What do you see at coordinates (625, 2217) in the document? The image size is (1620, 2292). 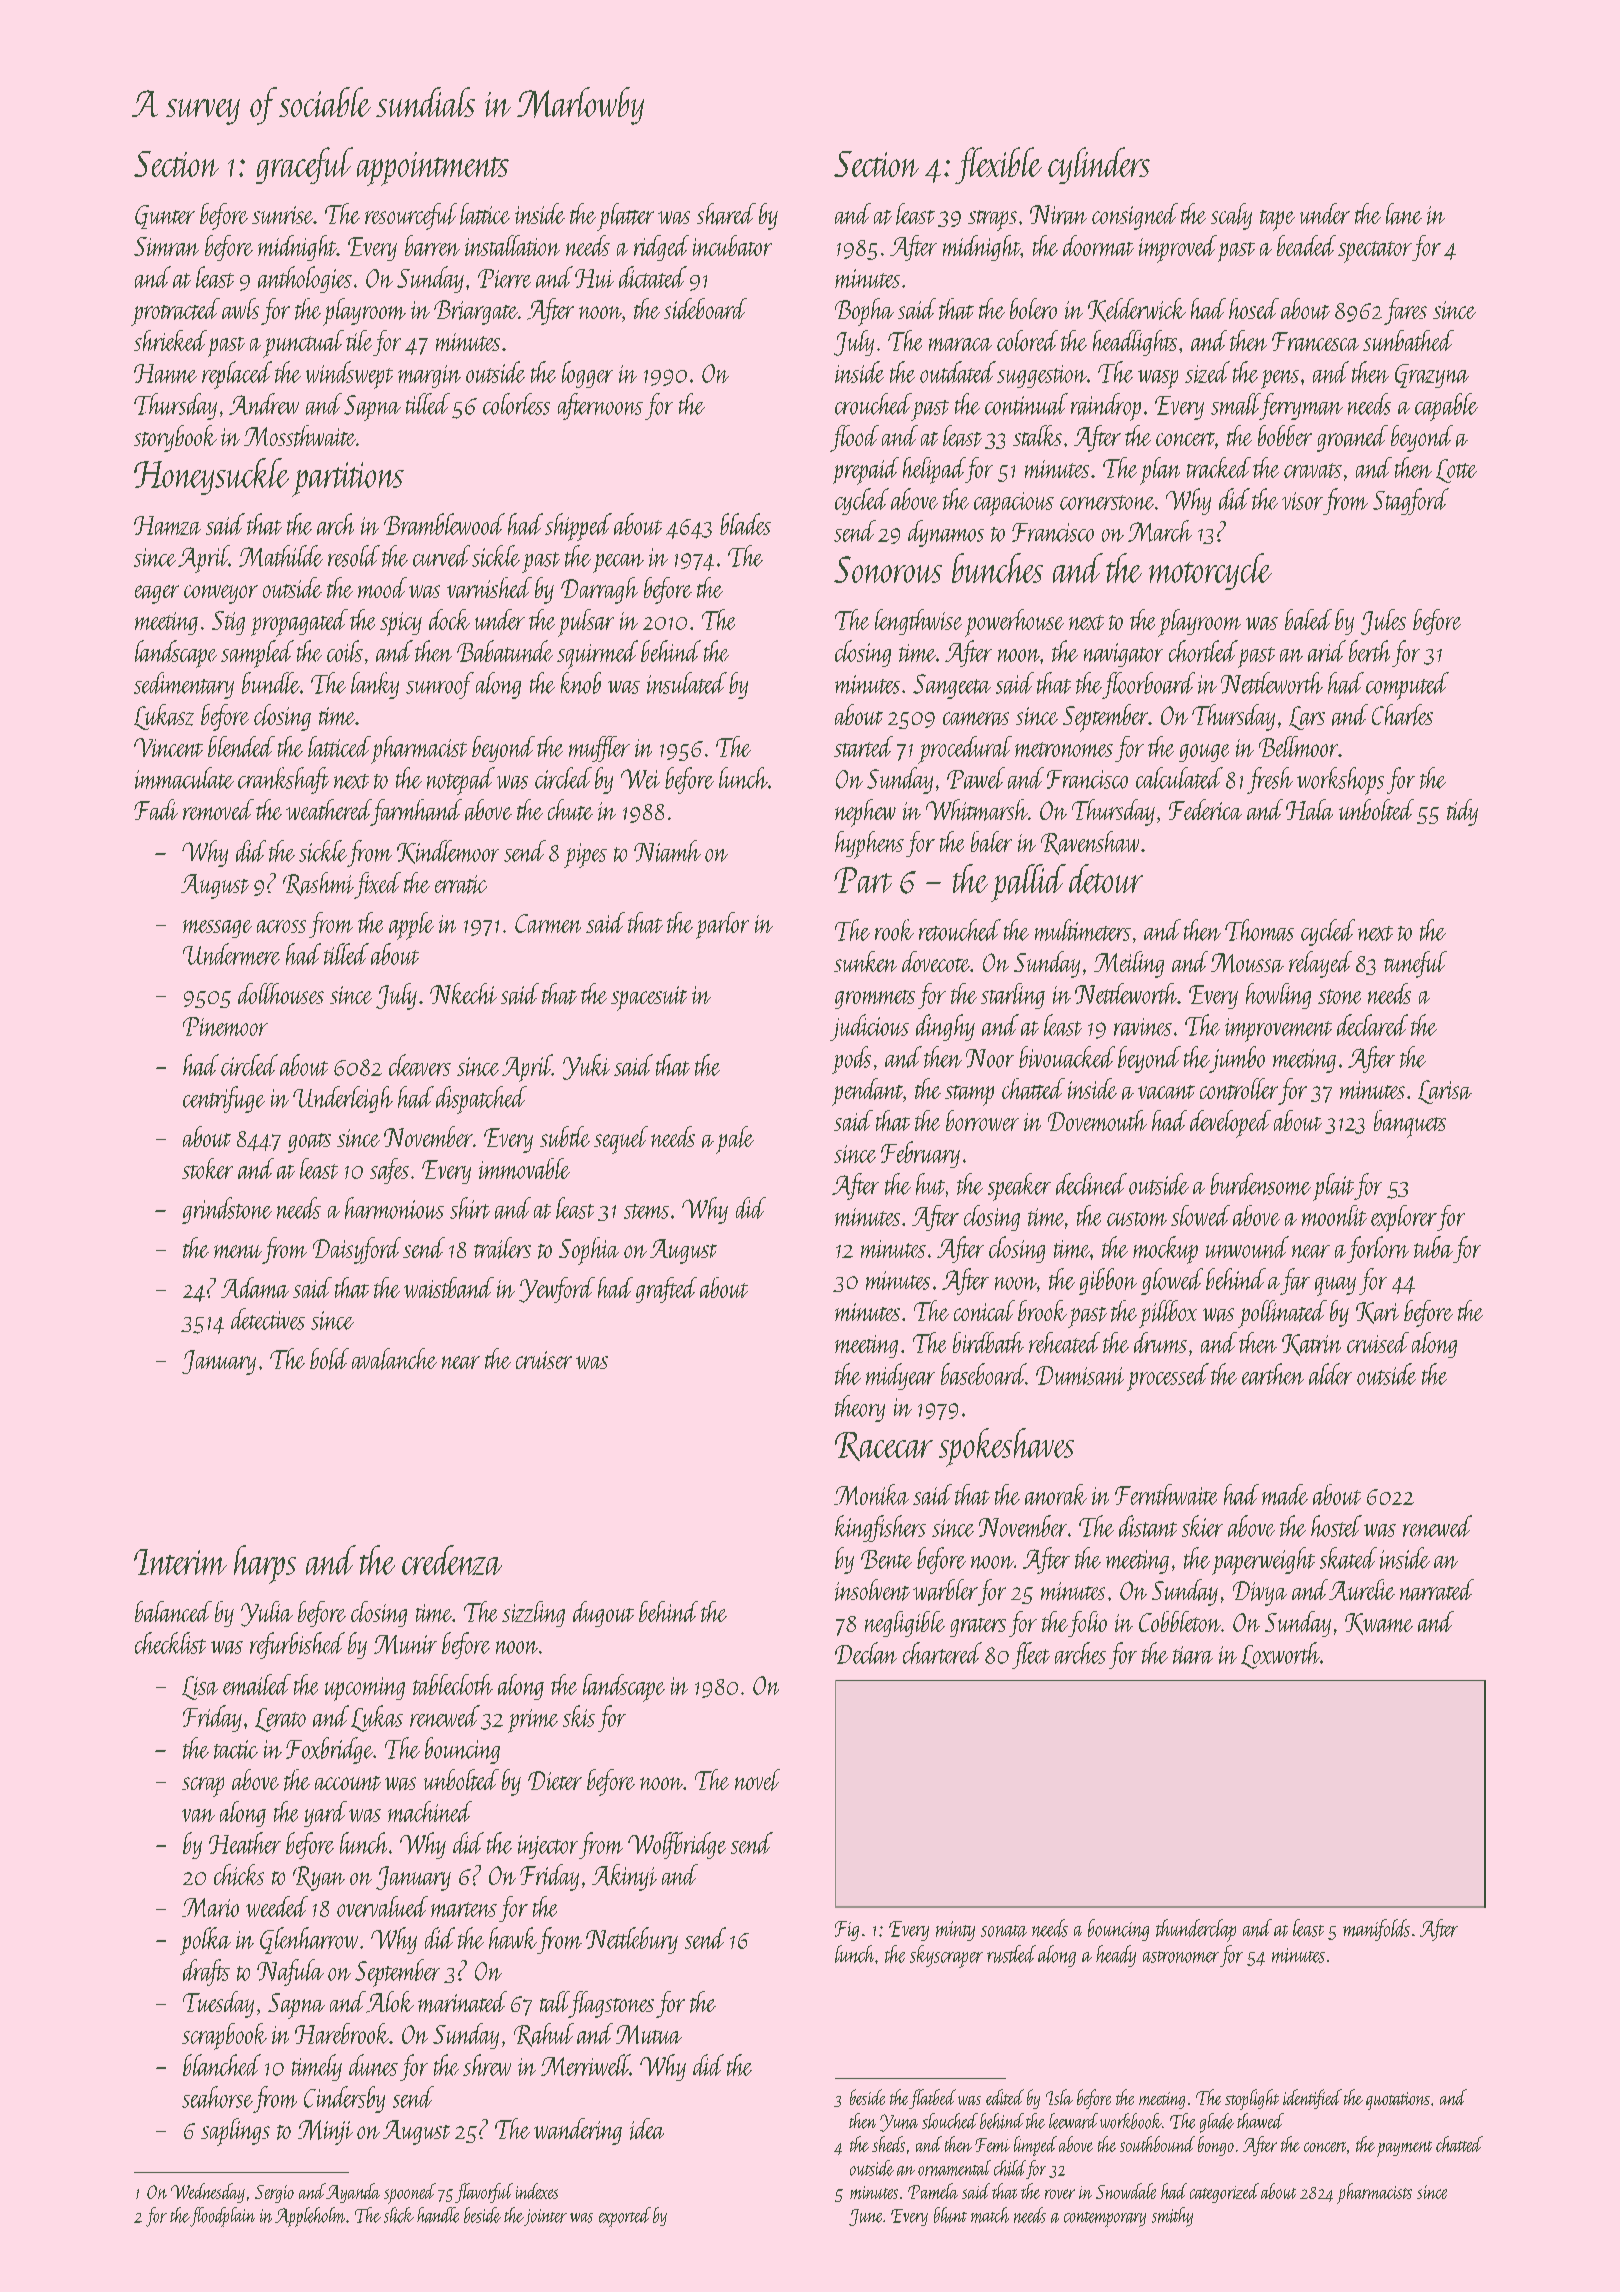 I see `exported` at bounding box center [625, 2217].
